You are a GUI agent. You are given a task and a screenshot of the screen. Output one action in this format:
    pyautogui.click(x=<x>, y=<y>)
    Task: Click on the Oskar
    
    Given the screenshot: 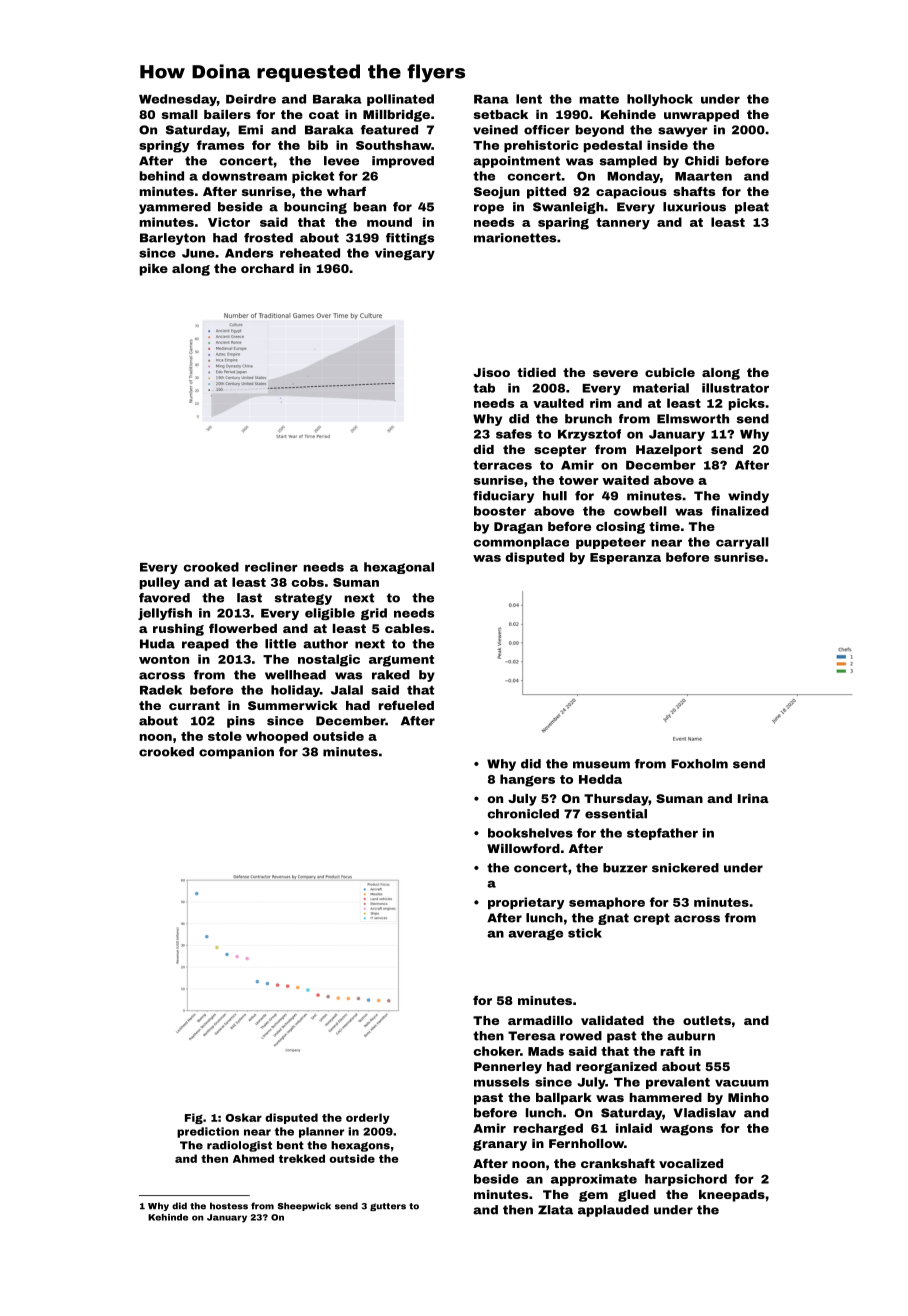 What is the action you would take?
    pyautogui.click(x=244, y=1117)
